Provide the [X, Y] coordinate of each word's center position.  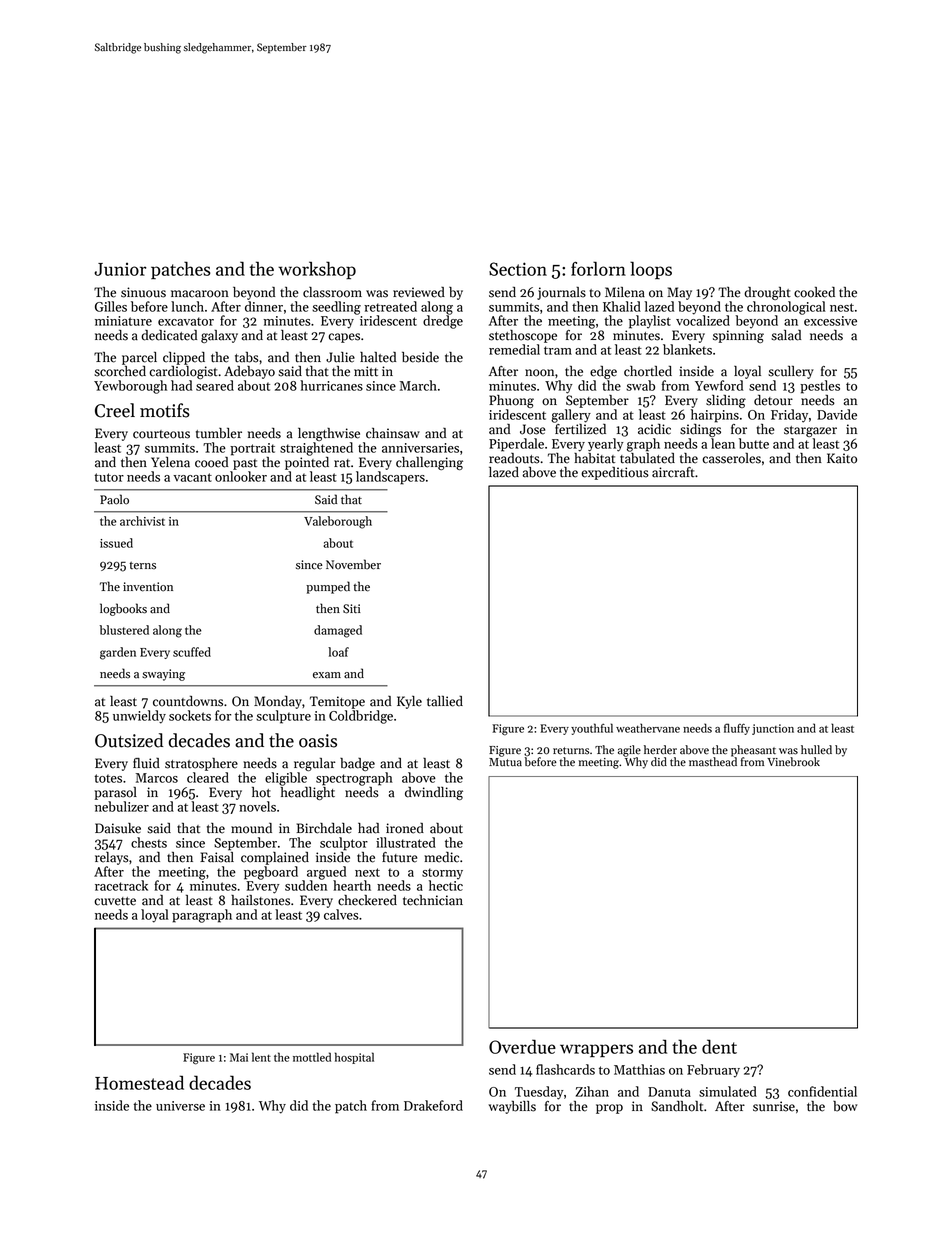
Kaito [842, 458]
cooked [814, 292]
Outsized [129, 740]
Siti [352, 609]
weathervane [648, 728]
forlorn [598, 268]
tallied [445, 701]
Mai [239, 1057]
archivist [142, 521]
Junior [120, 269]
